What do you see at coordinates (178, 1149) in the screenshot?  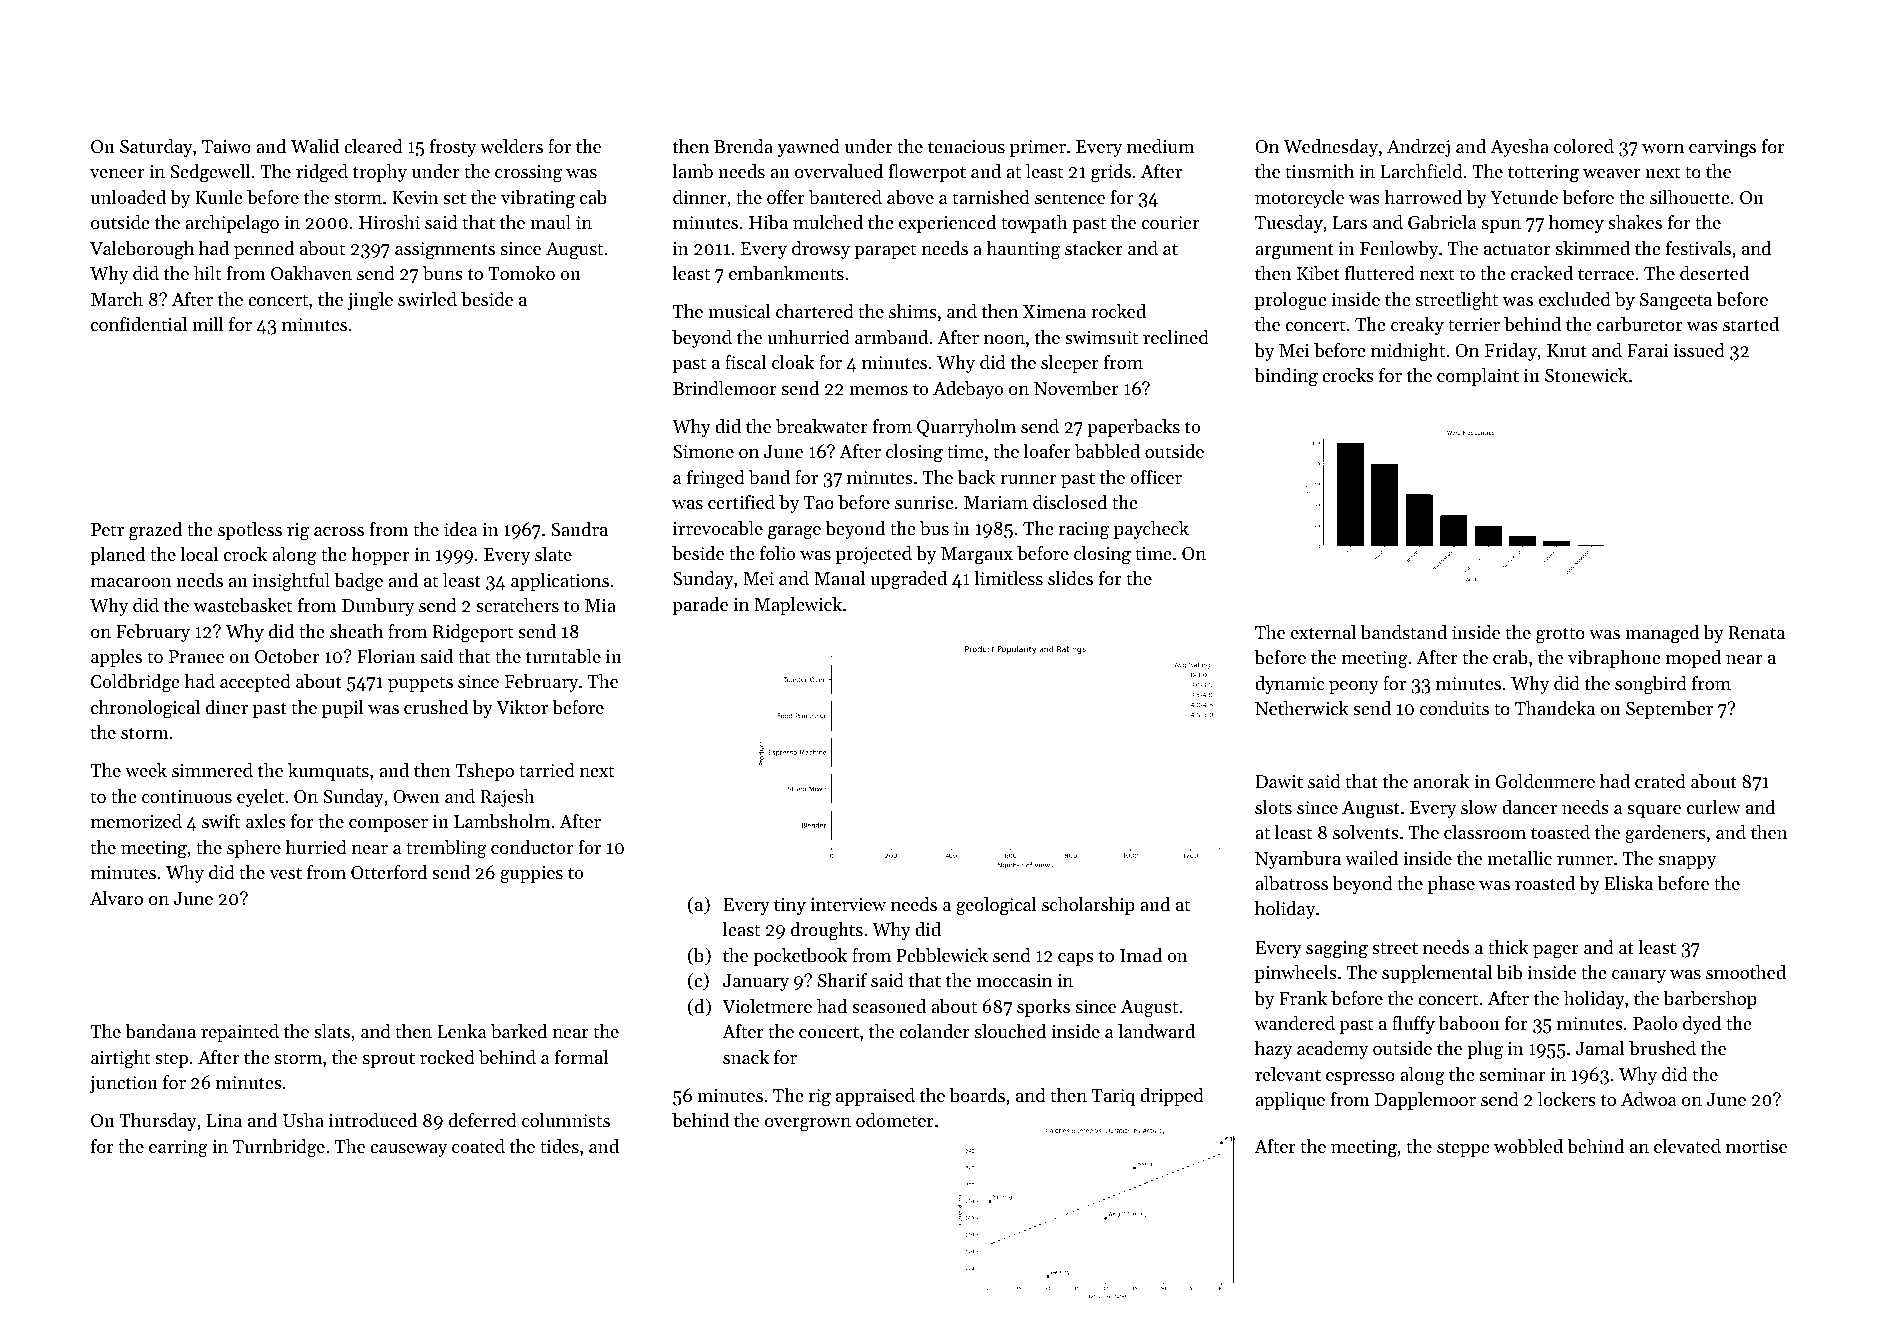 I see `earring` at bounding box center [178, 1149].
